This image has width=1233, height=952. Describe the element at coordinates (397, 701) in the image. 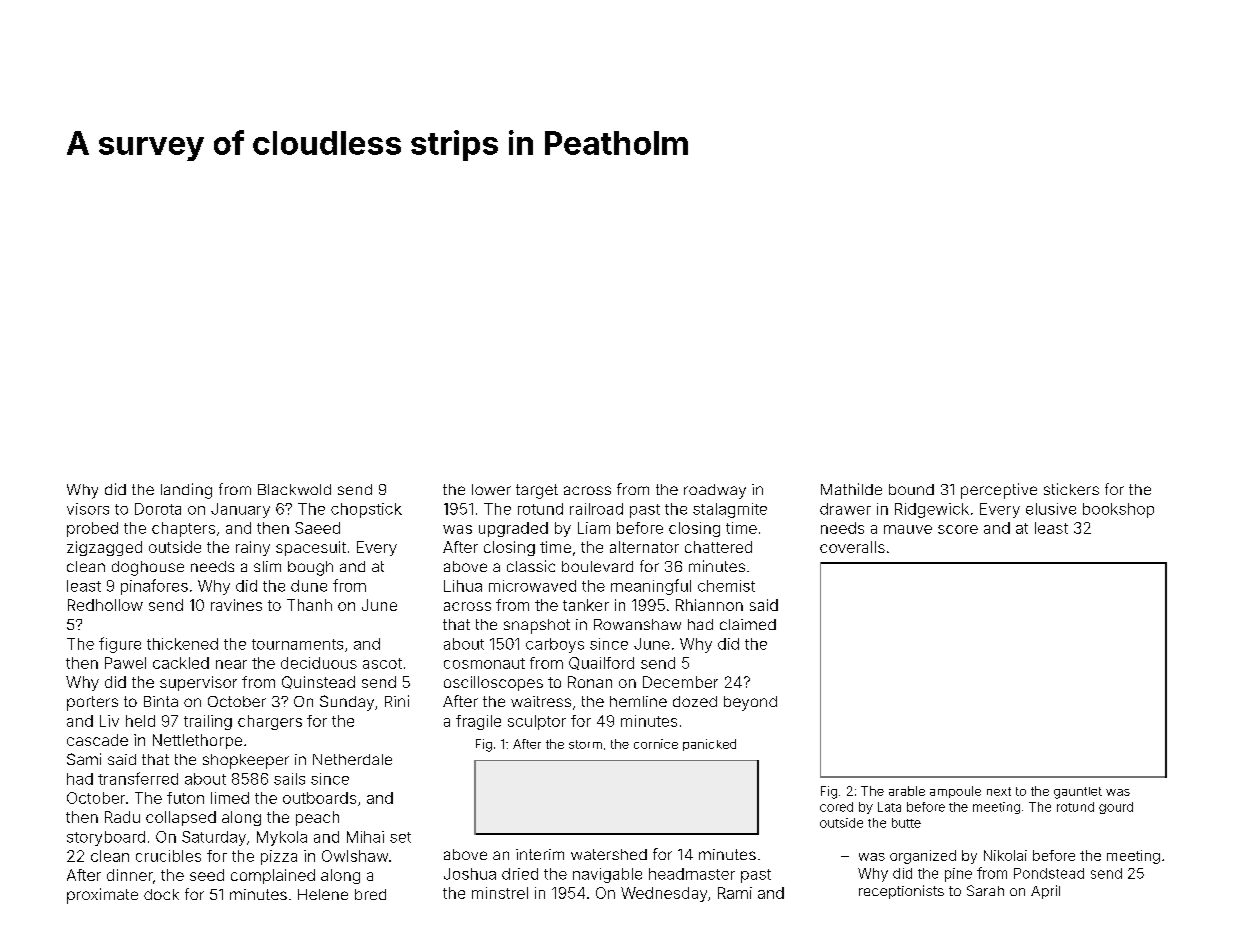

I see `Rini` at that location.
